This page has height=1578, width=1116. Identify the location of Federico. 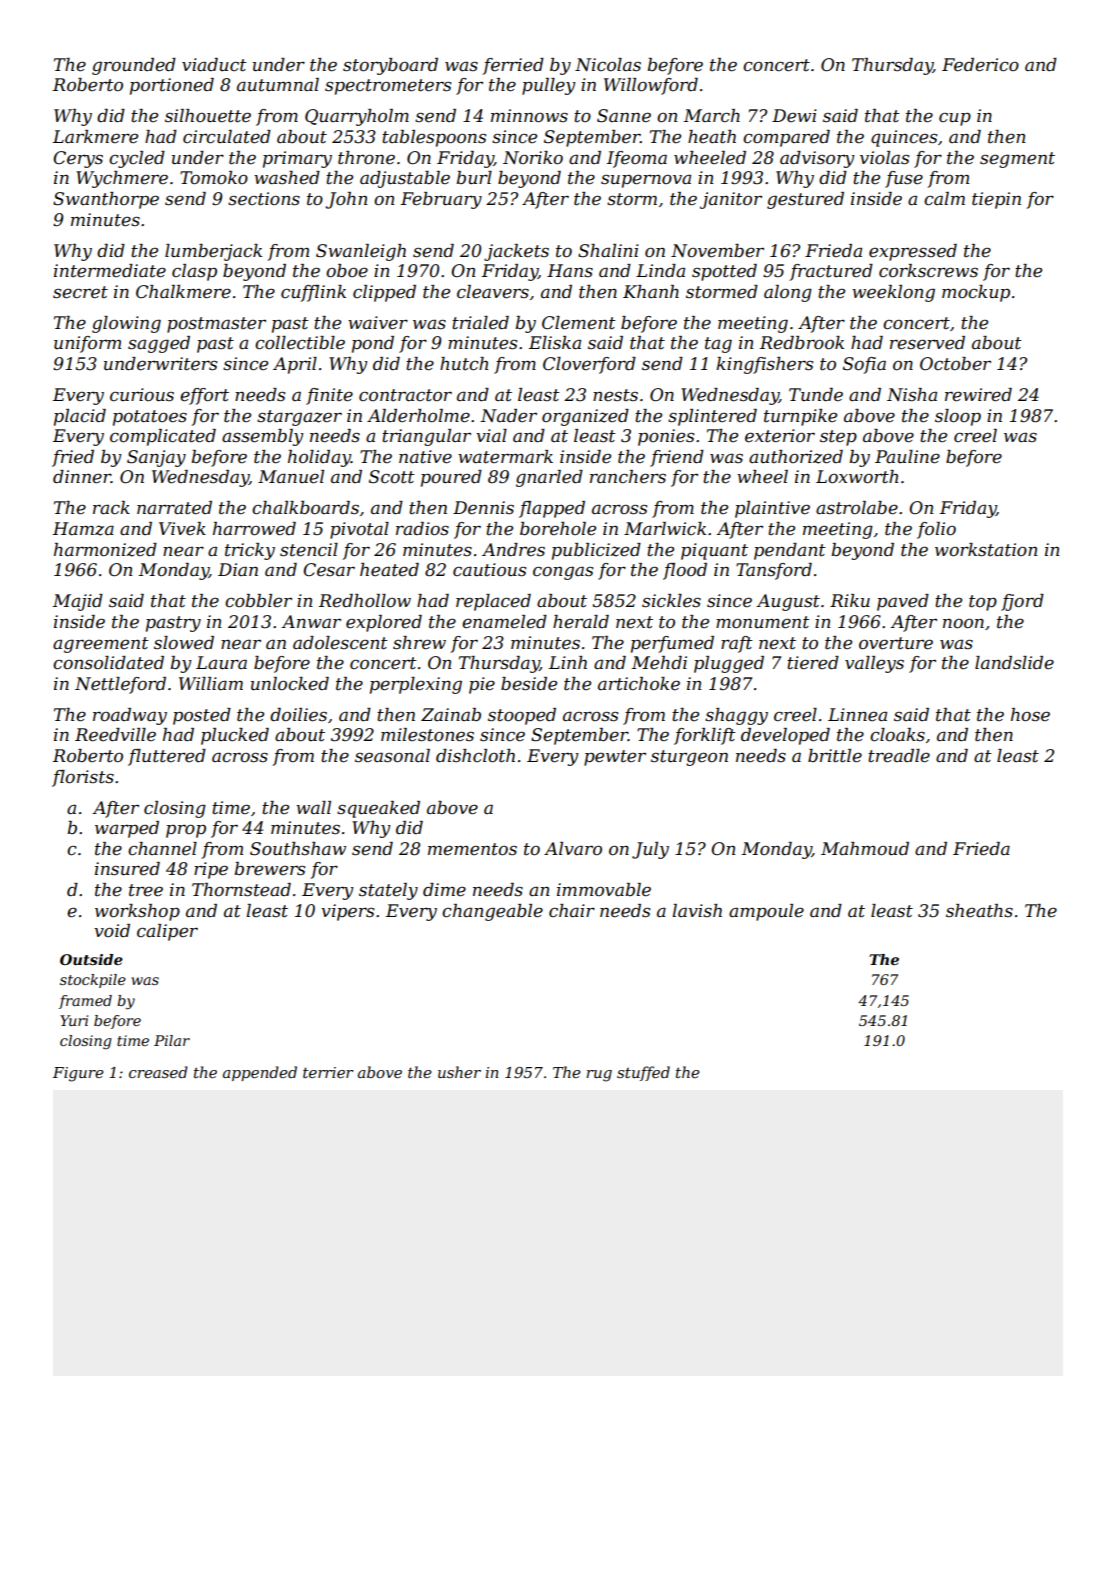
(980, 65).
